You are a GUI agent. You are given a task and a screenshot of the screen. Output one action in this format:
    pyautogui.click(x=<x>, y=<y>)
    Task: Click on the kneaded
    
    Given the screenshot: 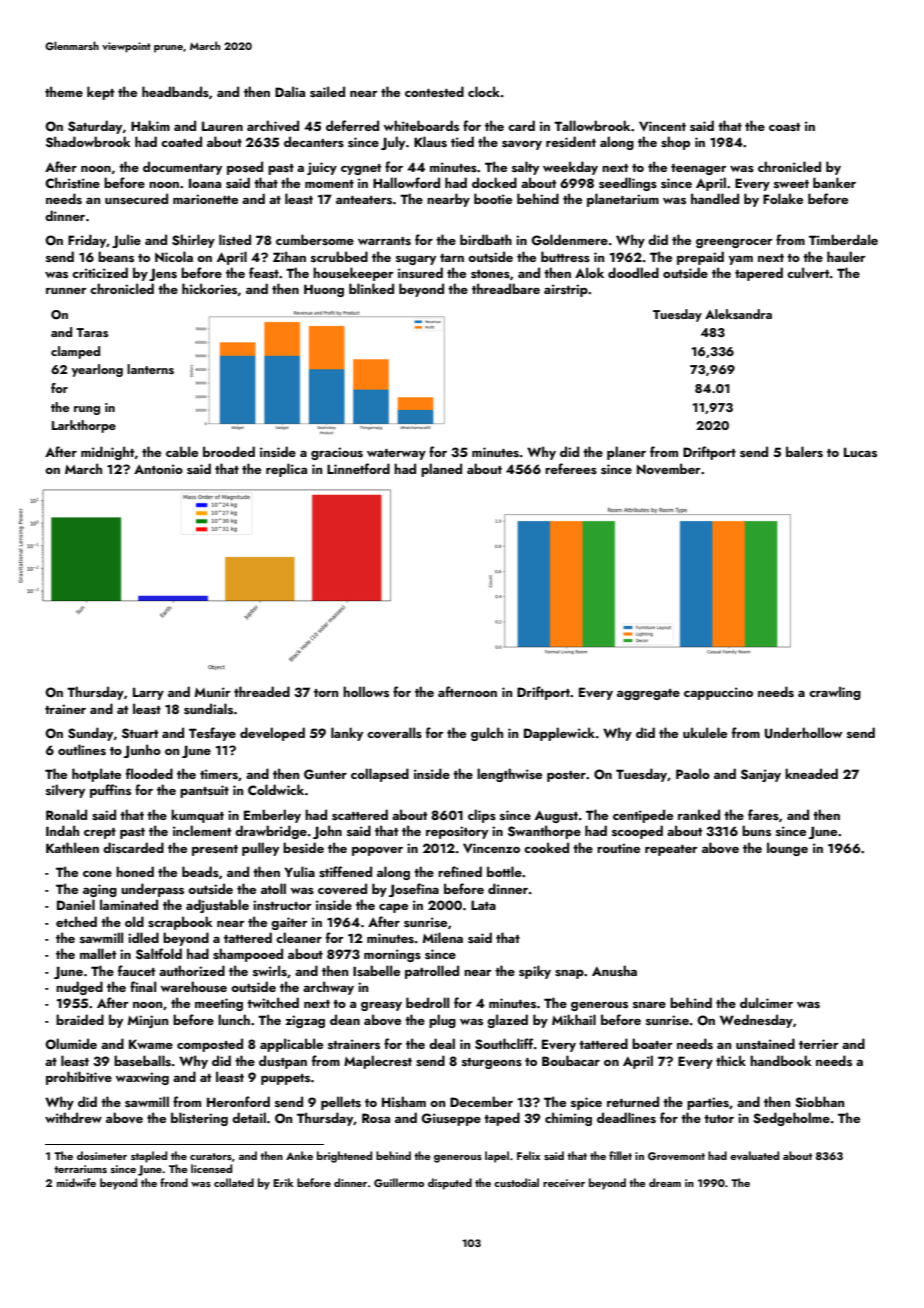 What is the action you would take?
    pyautogui.click(x=811, y=773)
